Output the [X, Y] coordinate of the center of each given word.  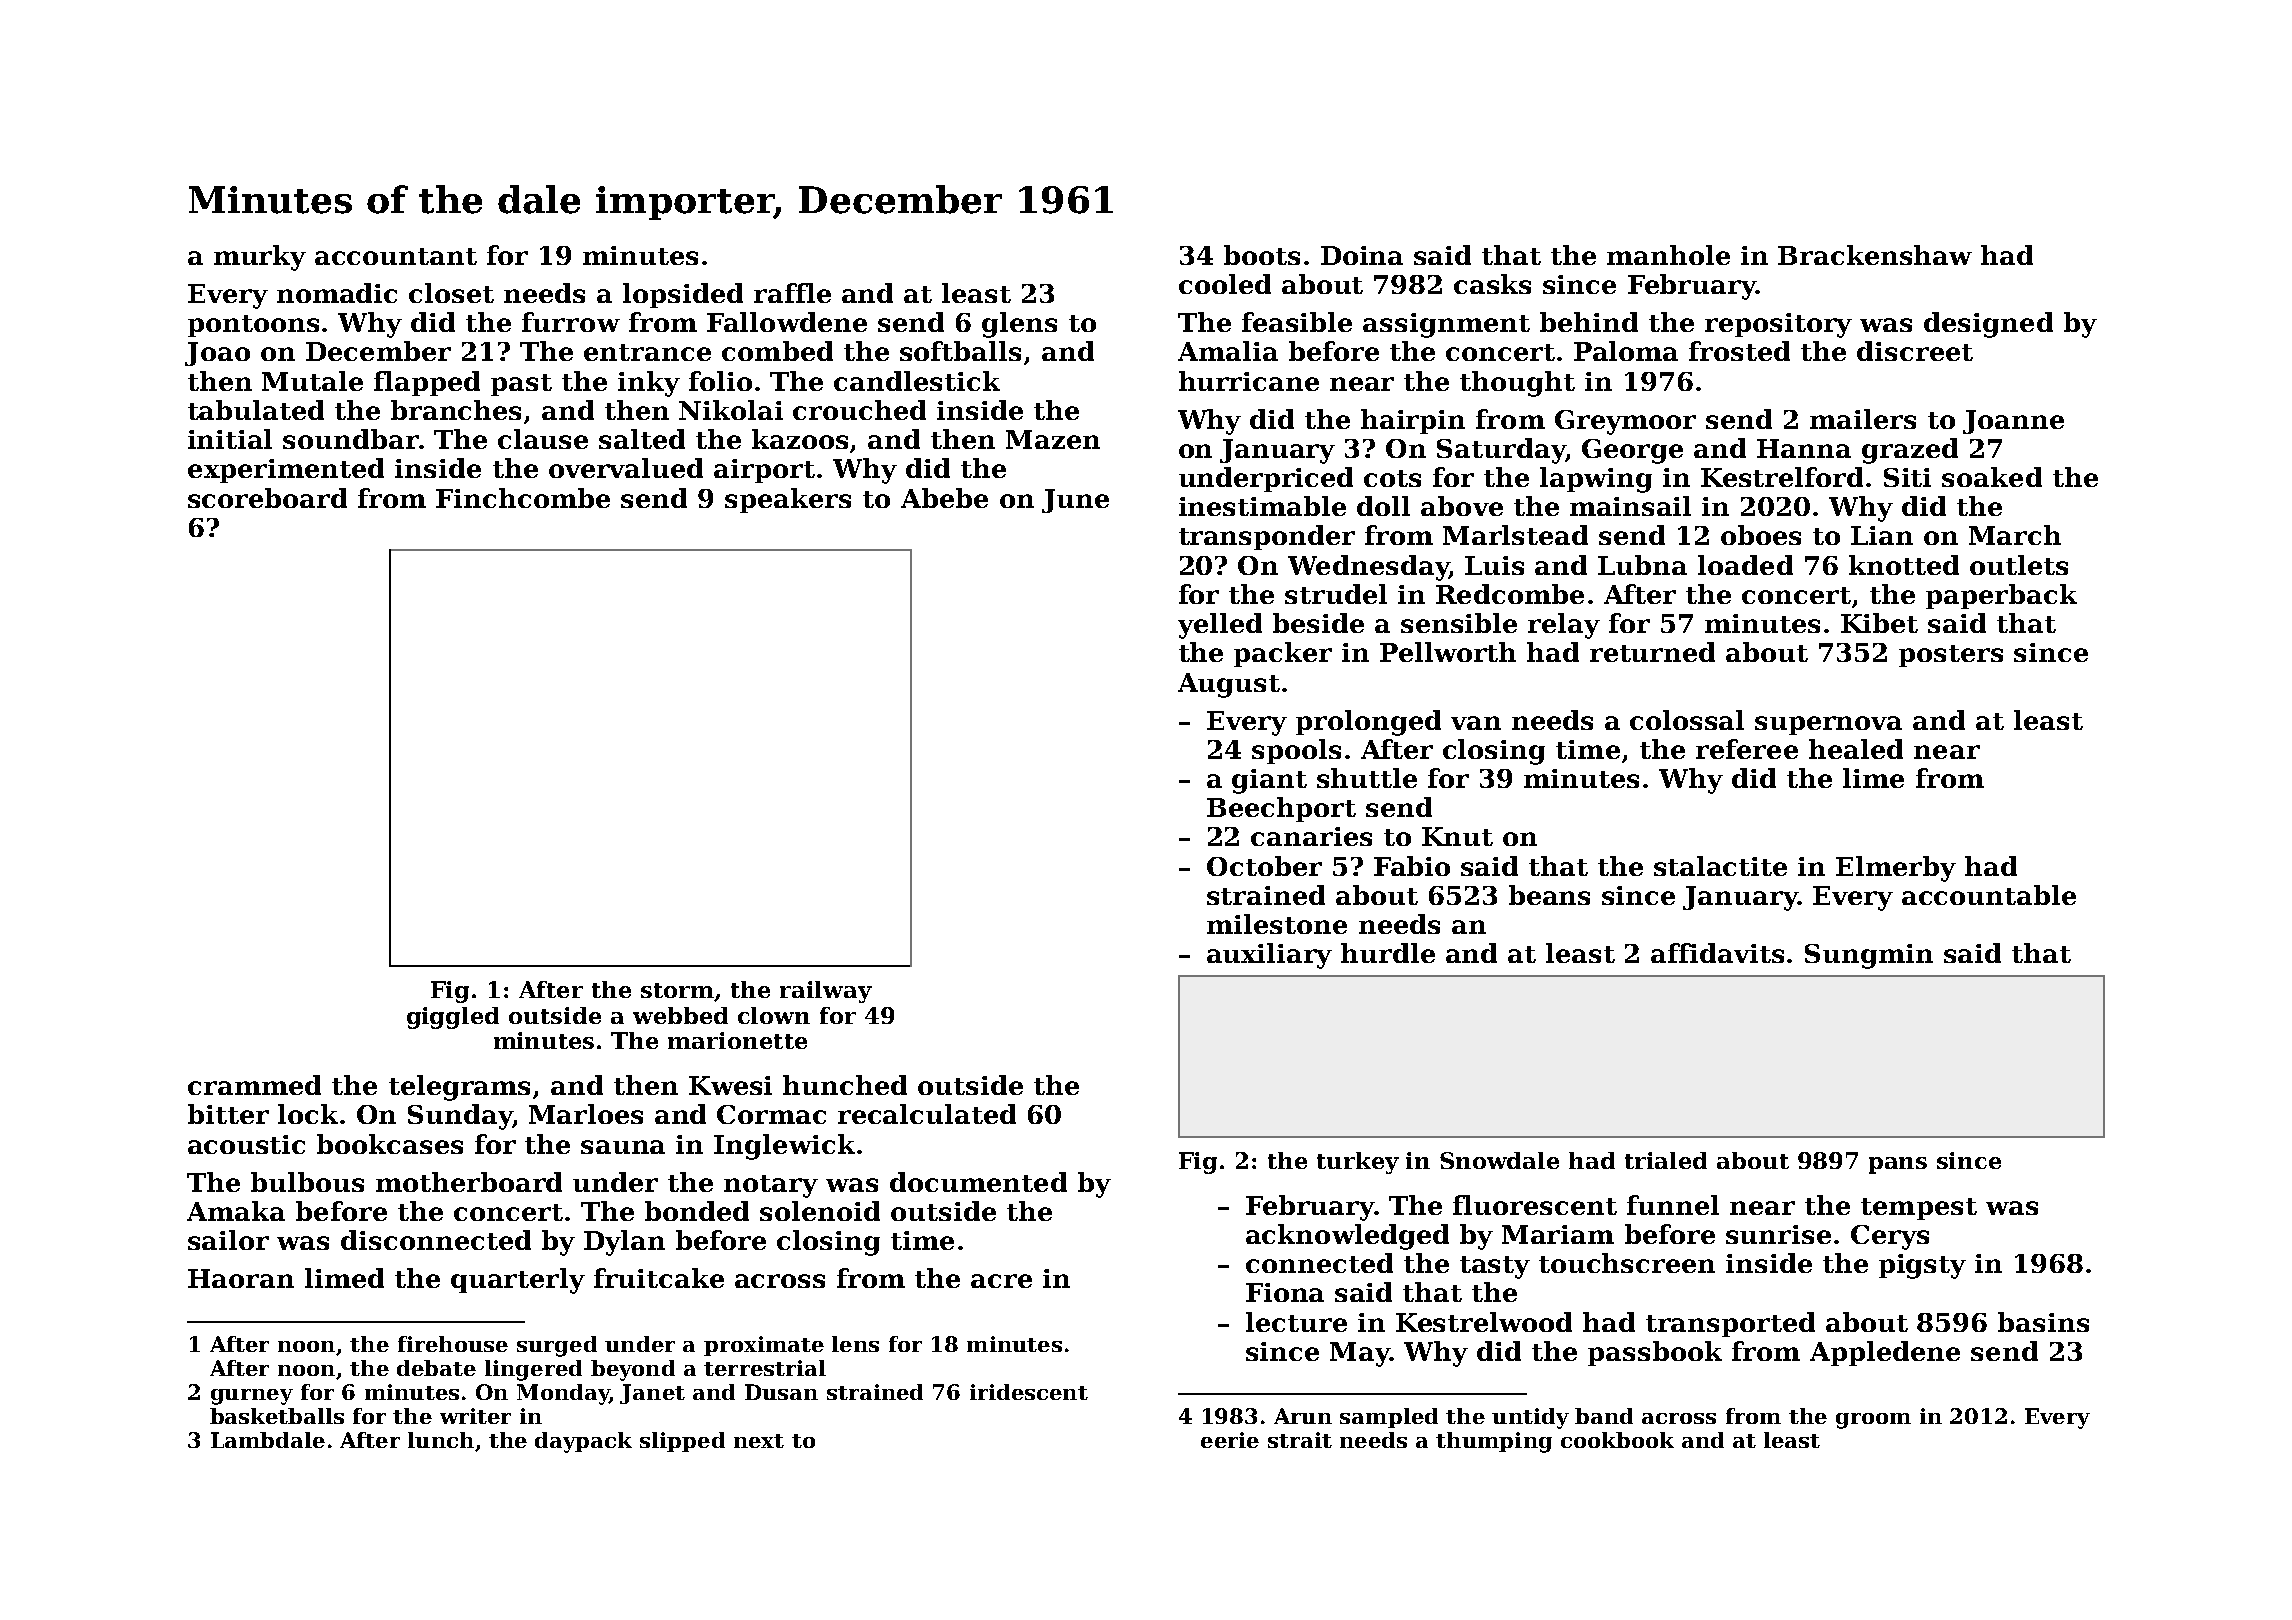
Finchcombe [523, 498]
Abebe [944, 498]
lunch [441, 1440]
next [759, 1441]
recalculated [927, 1114]
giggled [453, 1018]
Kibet [1879, 623]
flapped [427, 383]
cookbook [1617, 1440]
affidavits [1717, 953]
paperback [2001, 596]
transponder [1267, 537]
